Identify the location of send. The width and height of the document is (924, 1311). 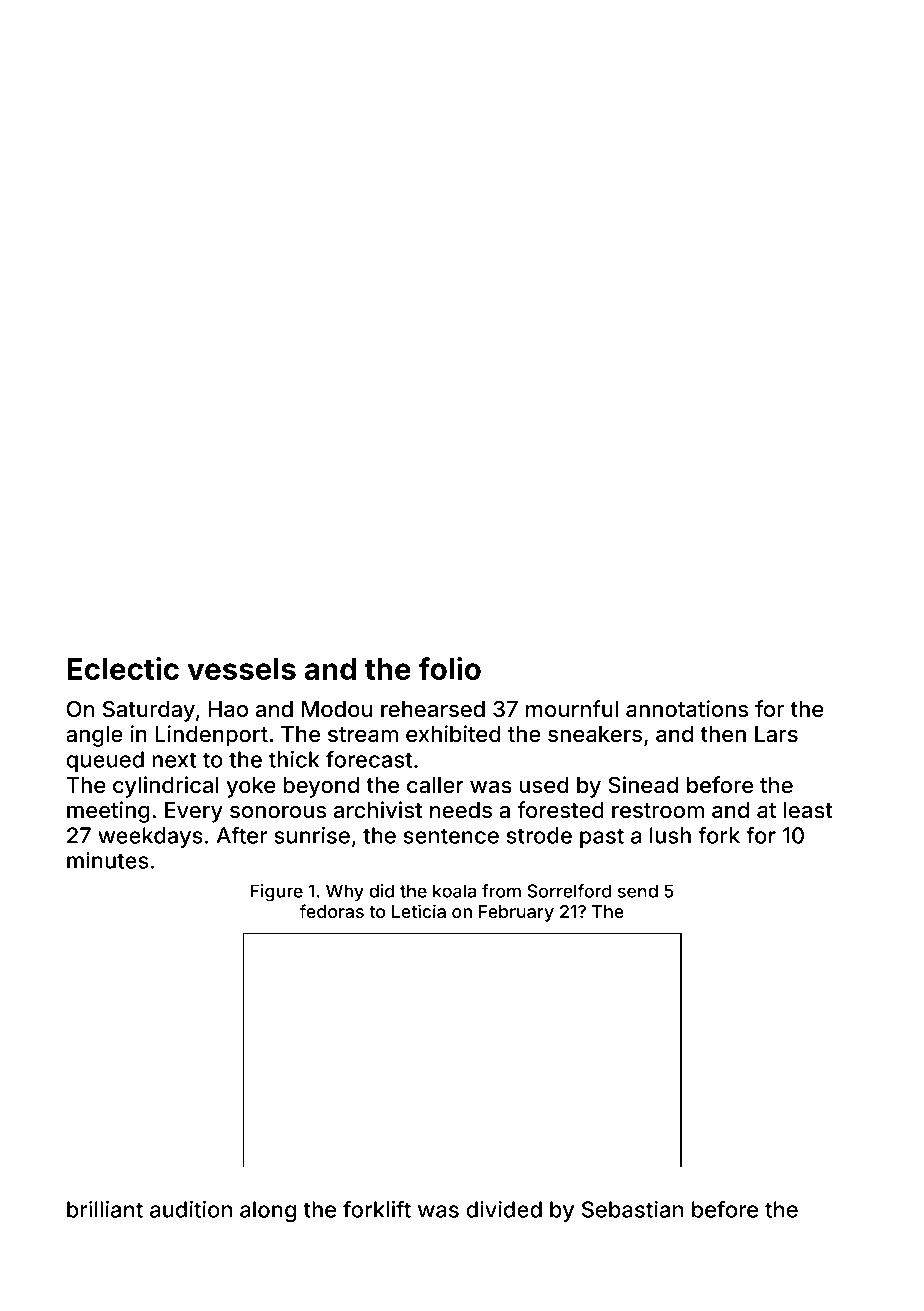
(638, 891).
